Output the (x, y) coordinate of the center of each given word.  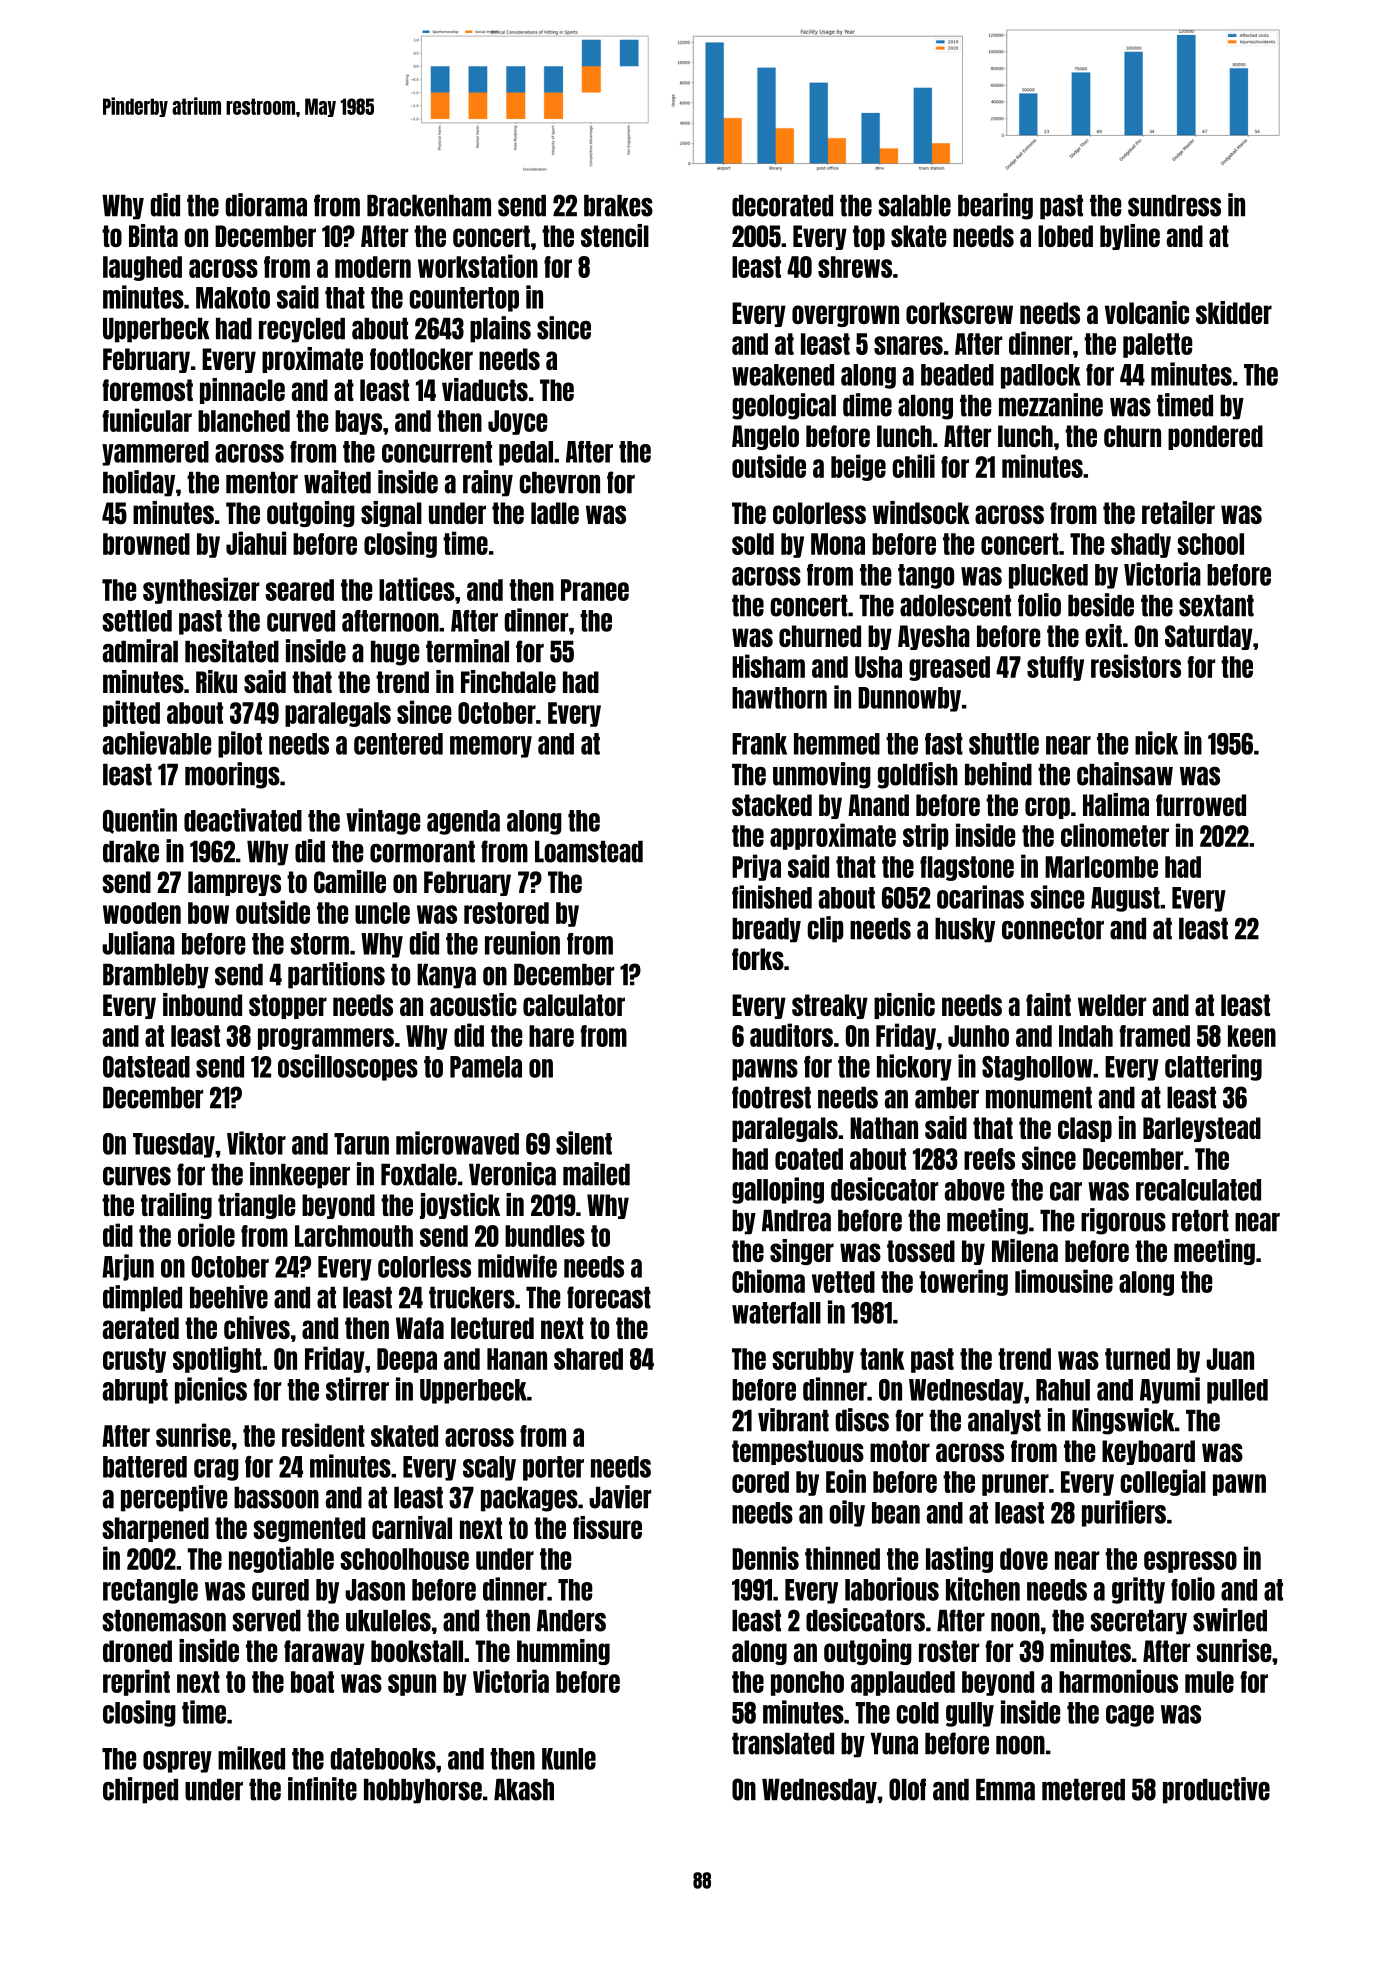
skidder (1234, 312)
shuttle (1004, 744)
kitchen (983, 1589)
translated (783, 1744)
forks (758, 959)
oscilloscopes (348, 1067)
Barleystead (1202, 1129)
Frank (759, 744)
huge (395, 653)
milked (251, 1758)
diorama (266, 205)
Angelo (765, 437)
